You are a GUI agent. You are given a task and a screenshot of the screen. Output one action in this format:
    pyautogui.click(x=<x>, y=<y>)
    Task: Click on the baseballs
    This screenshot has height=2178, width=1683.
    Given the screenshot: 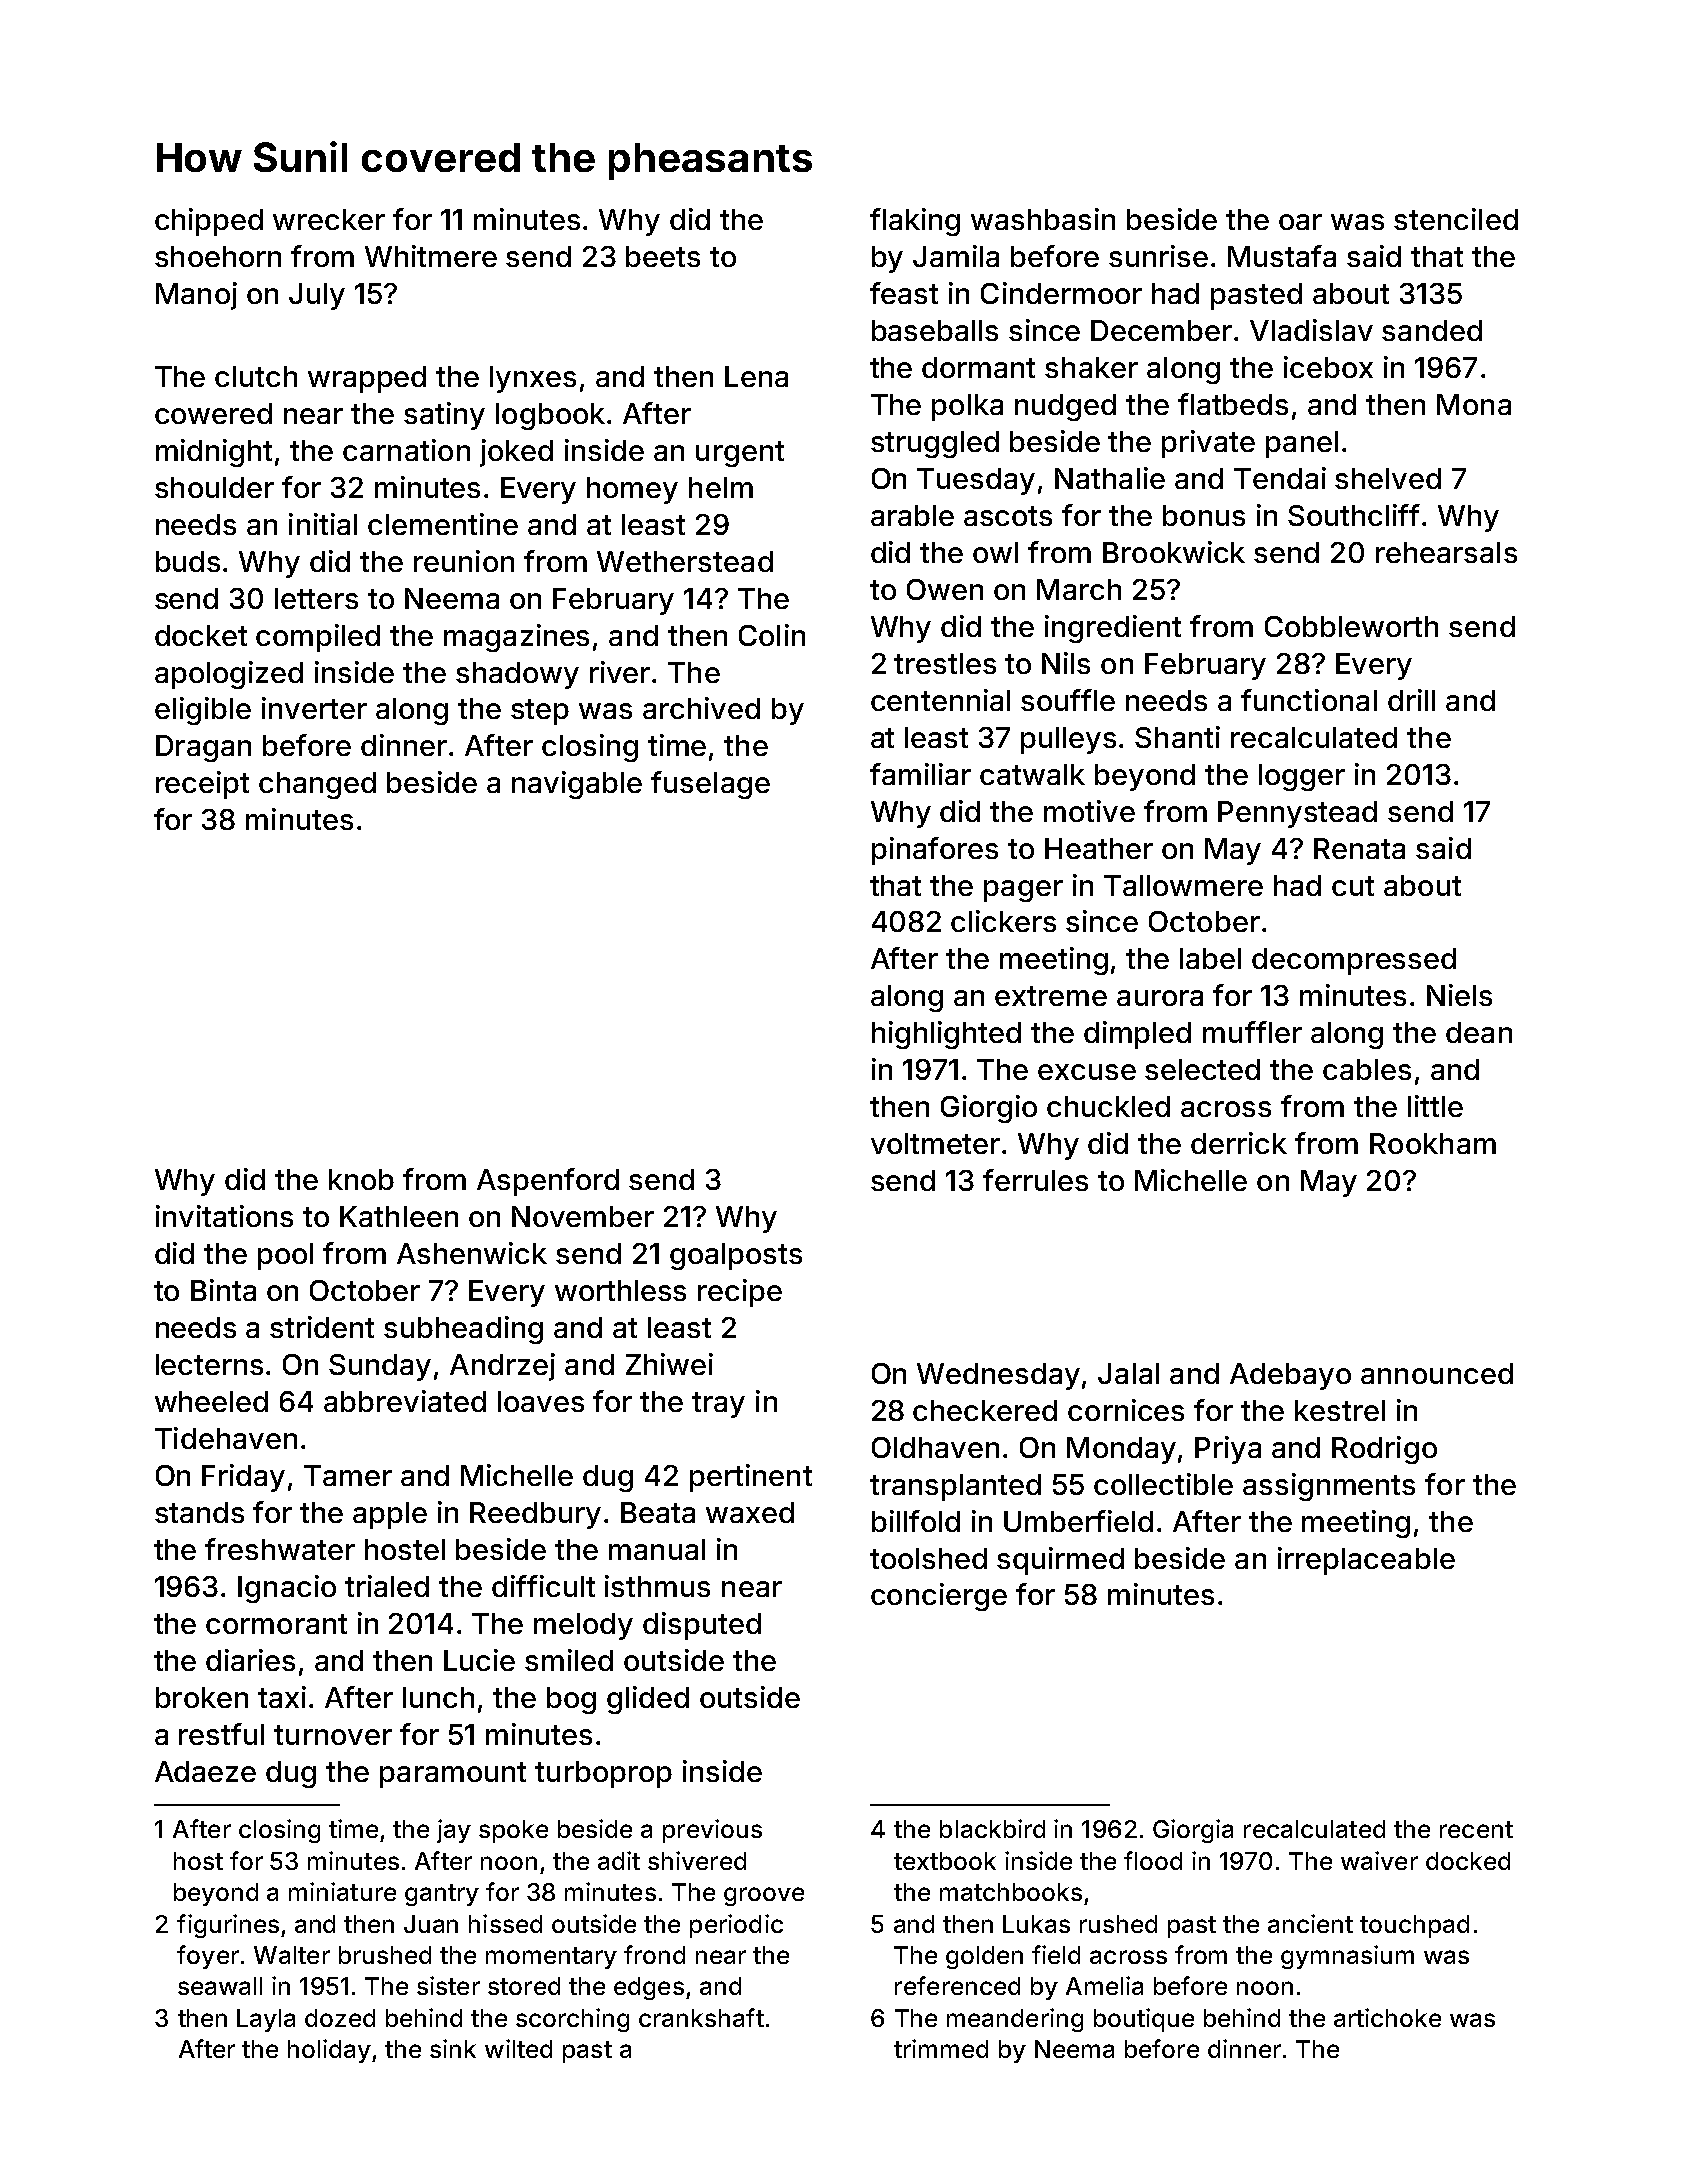 What is the action you would take?
    pyautogui.click(x=935, y=330)
